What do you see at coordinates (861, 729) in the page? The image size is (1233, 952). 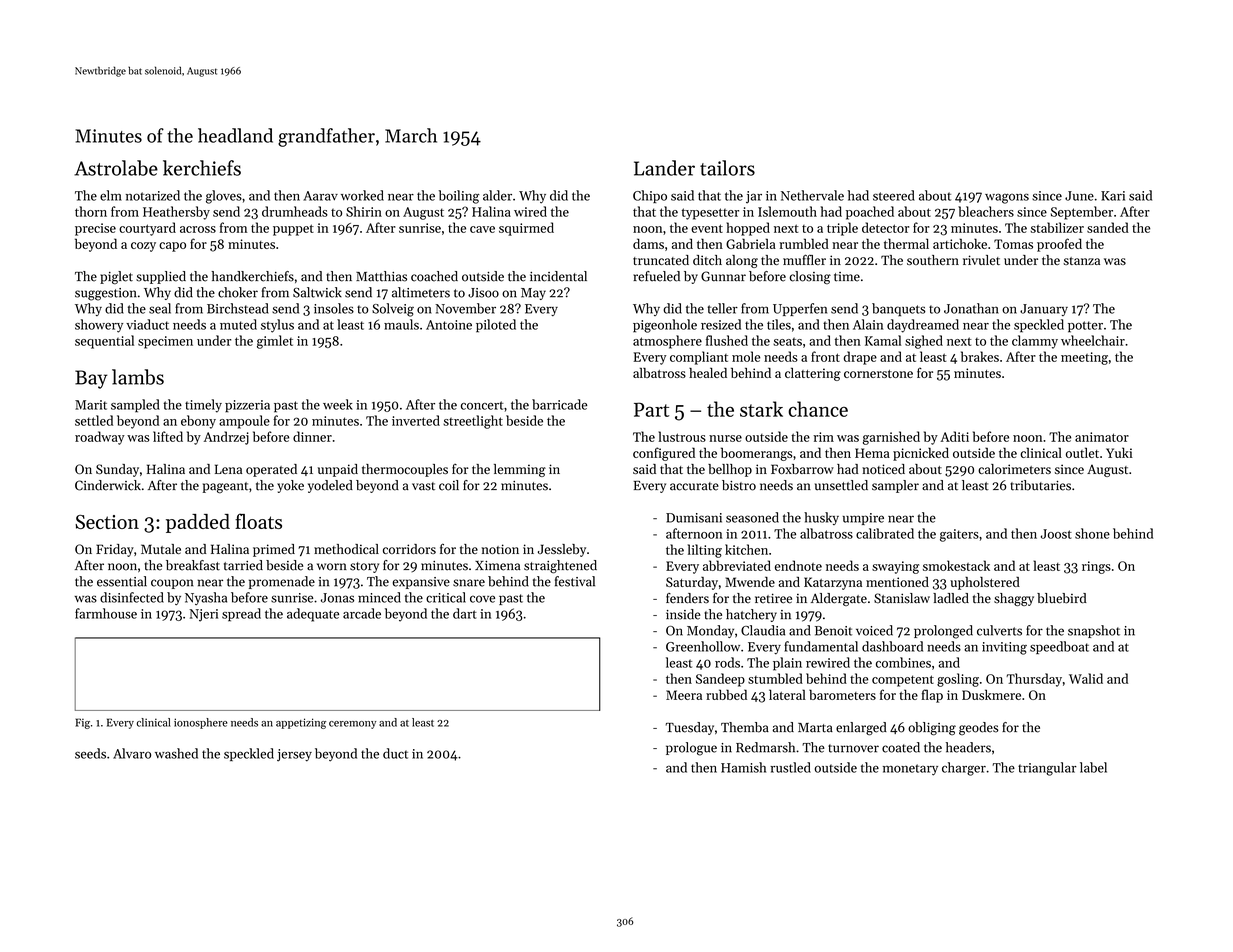 I see `enlarged` at bounding box center [861, 729].
